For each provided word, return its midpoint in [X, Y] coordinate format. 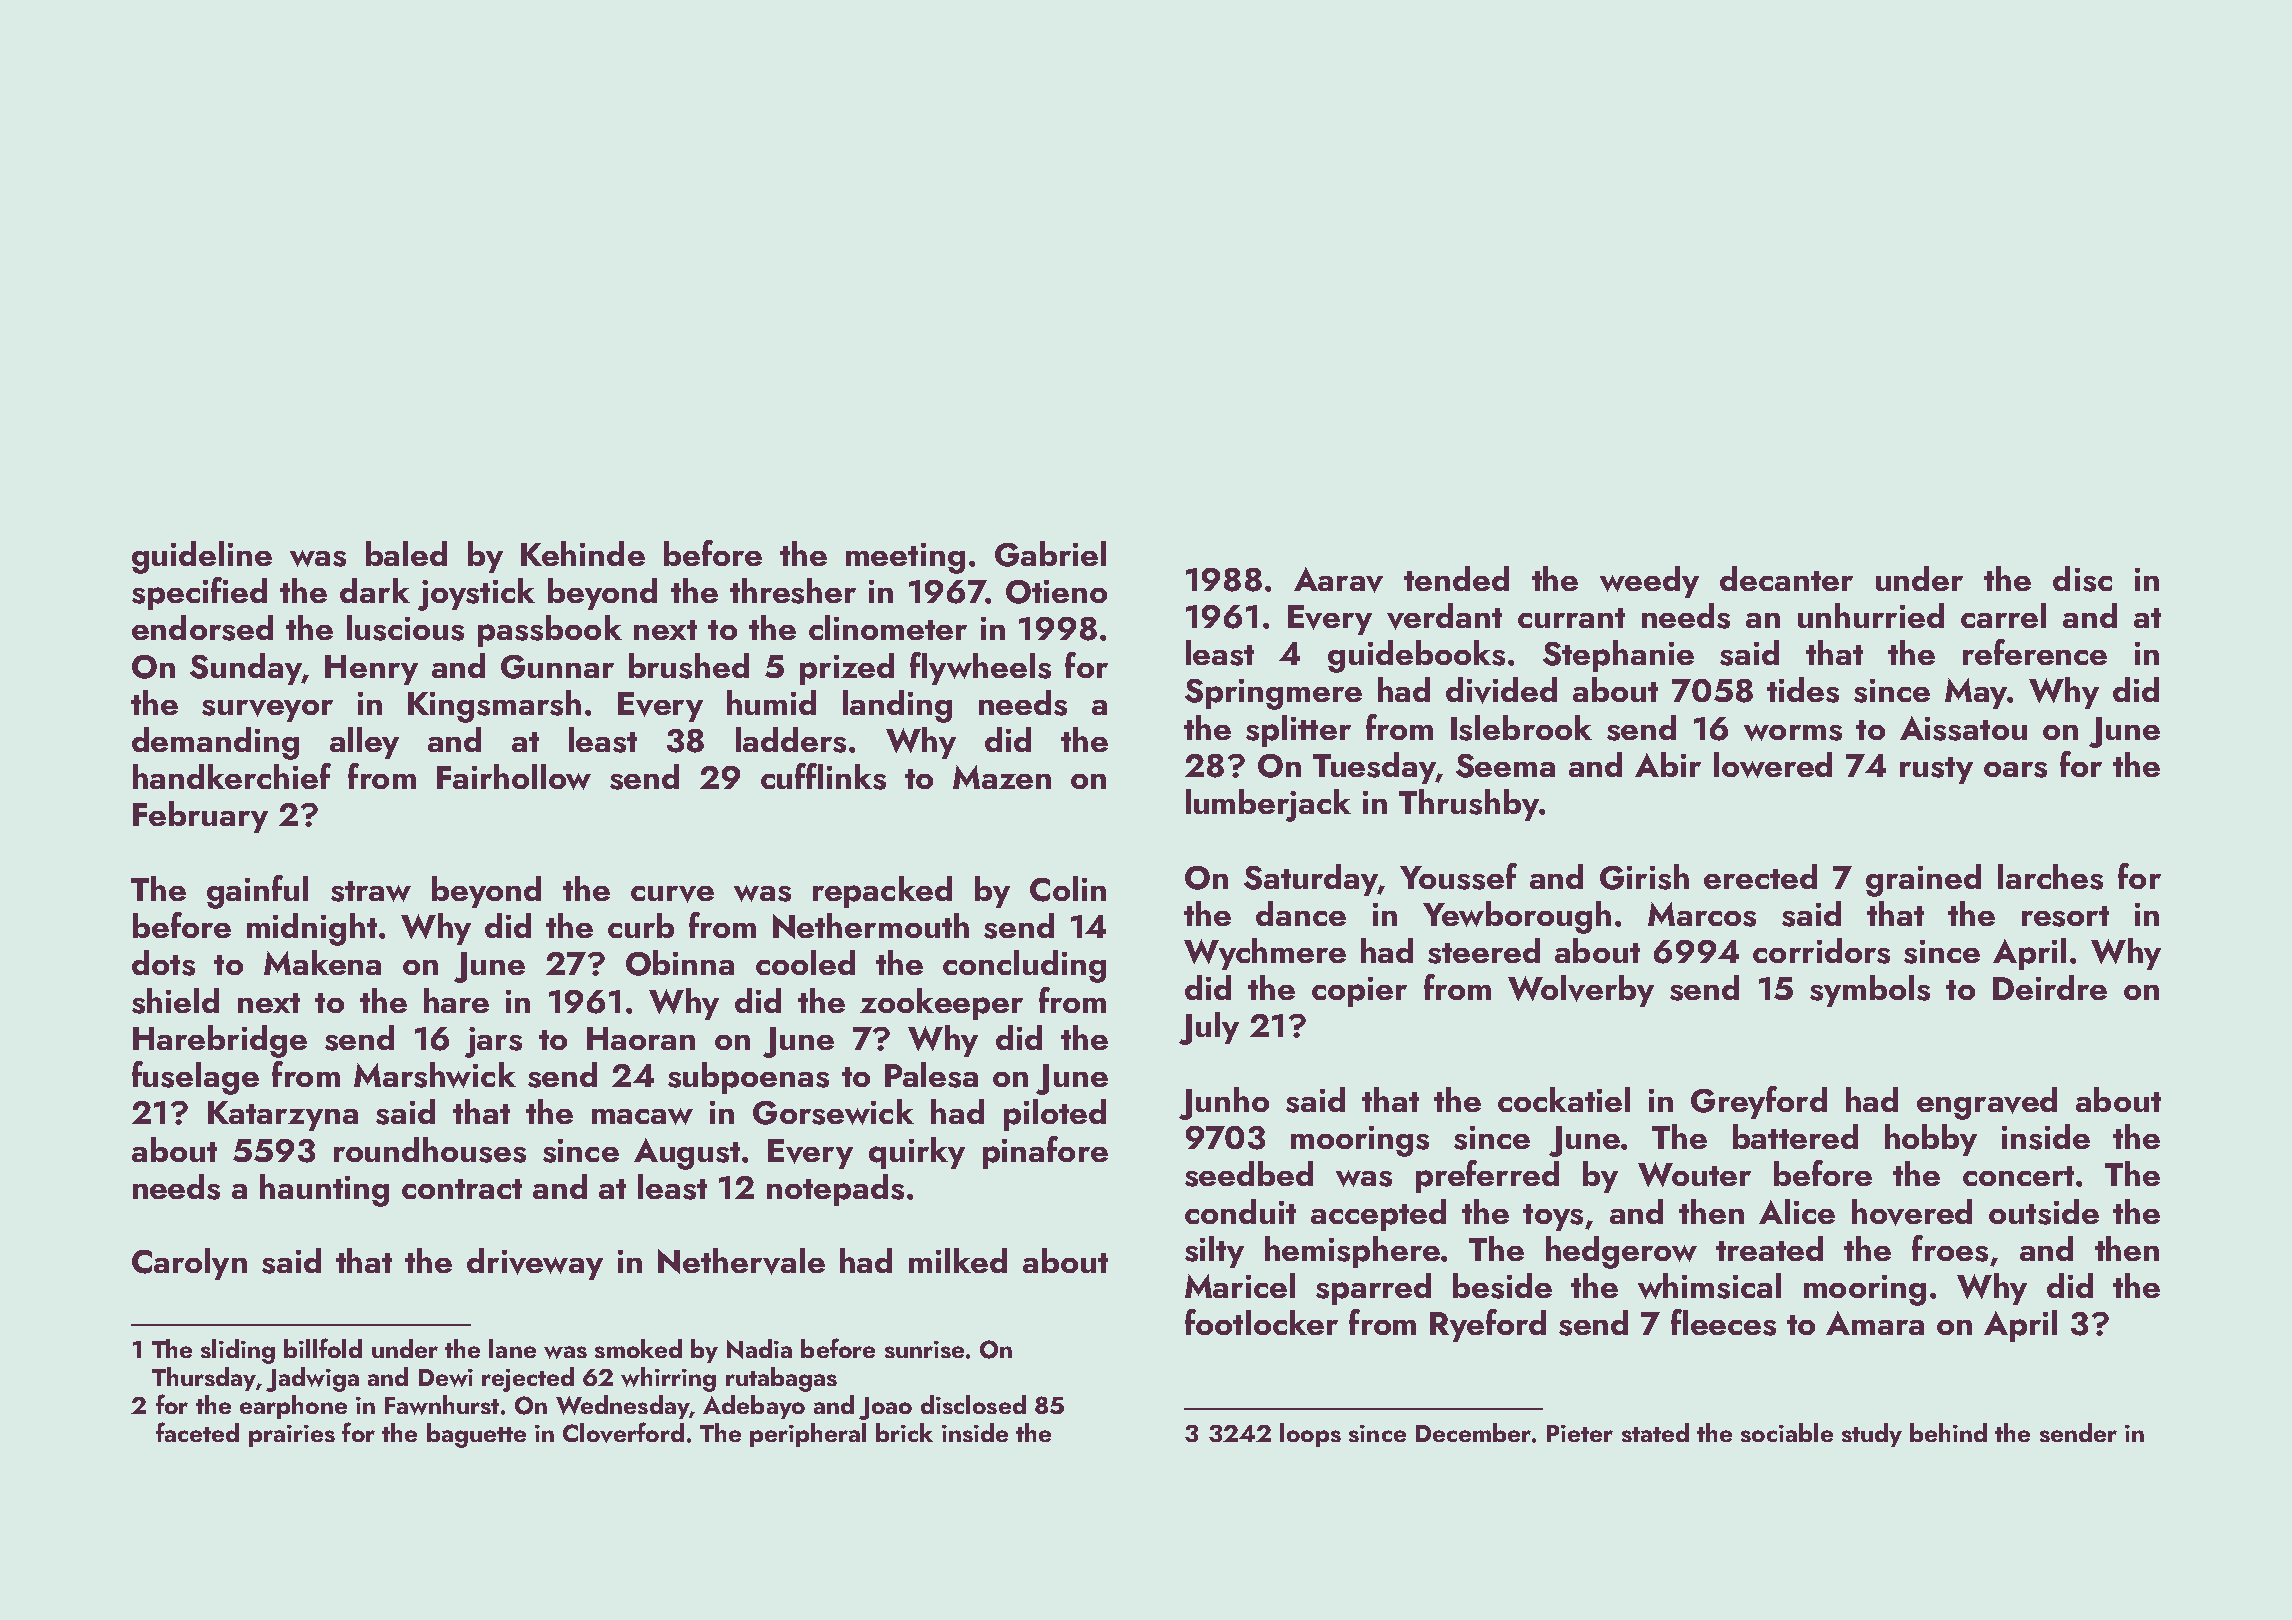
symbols [1870, 991]
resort [2065, 916]
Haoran [641, 1038]
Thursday [204, 1379]
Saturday [1311, 880]
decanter [1786, 578]
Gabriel [1050, 554]
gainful [257, 892]
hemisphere [1352, 1252]
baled [406, 553]
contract [462, 1189]
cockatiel [1564, 1099]
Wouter [1694, 1174]
